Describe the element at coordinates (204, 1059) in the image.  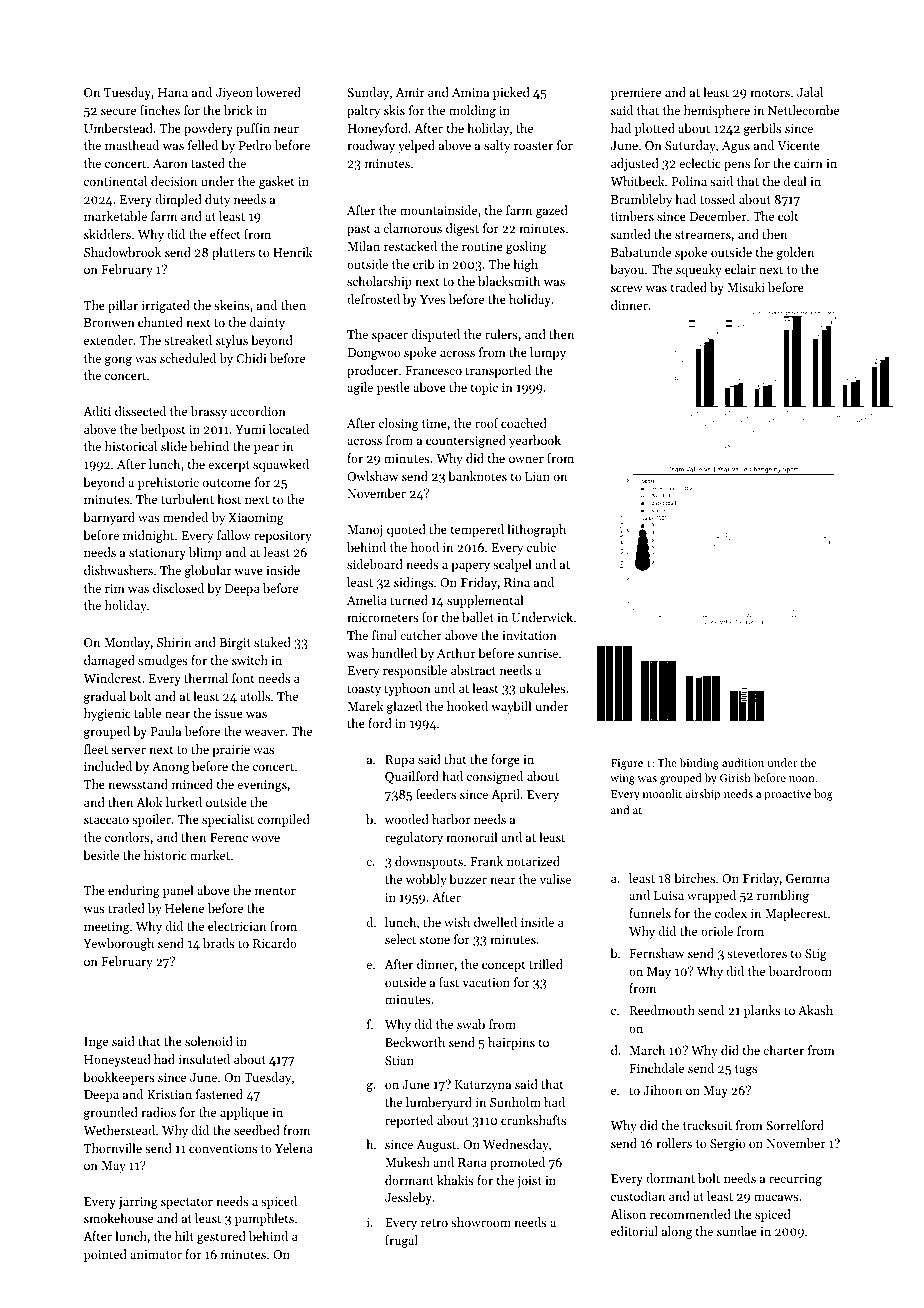
I see `insulated` at that location.
